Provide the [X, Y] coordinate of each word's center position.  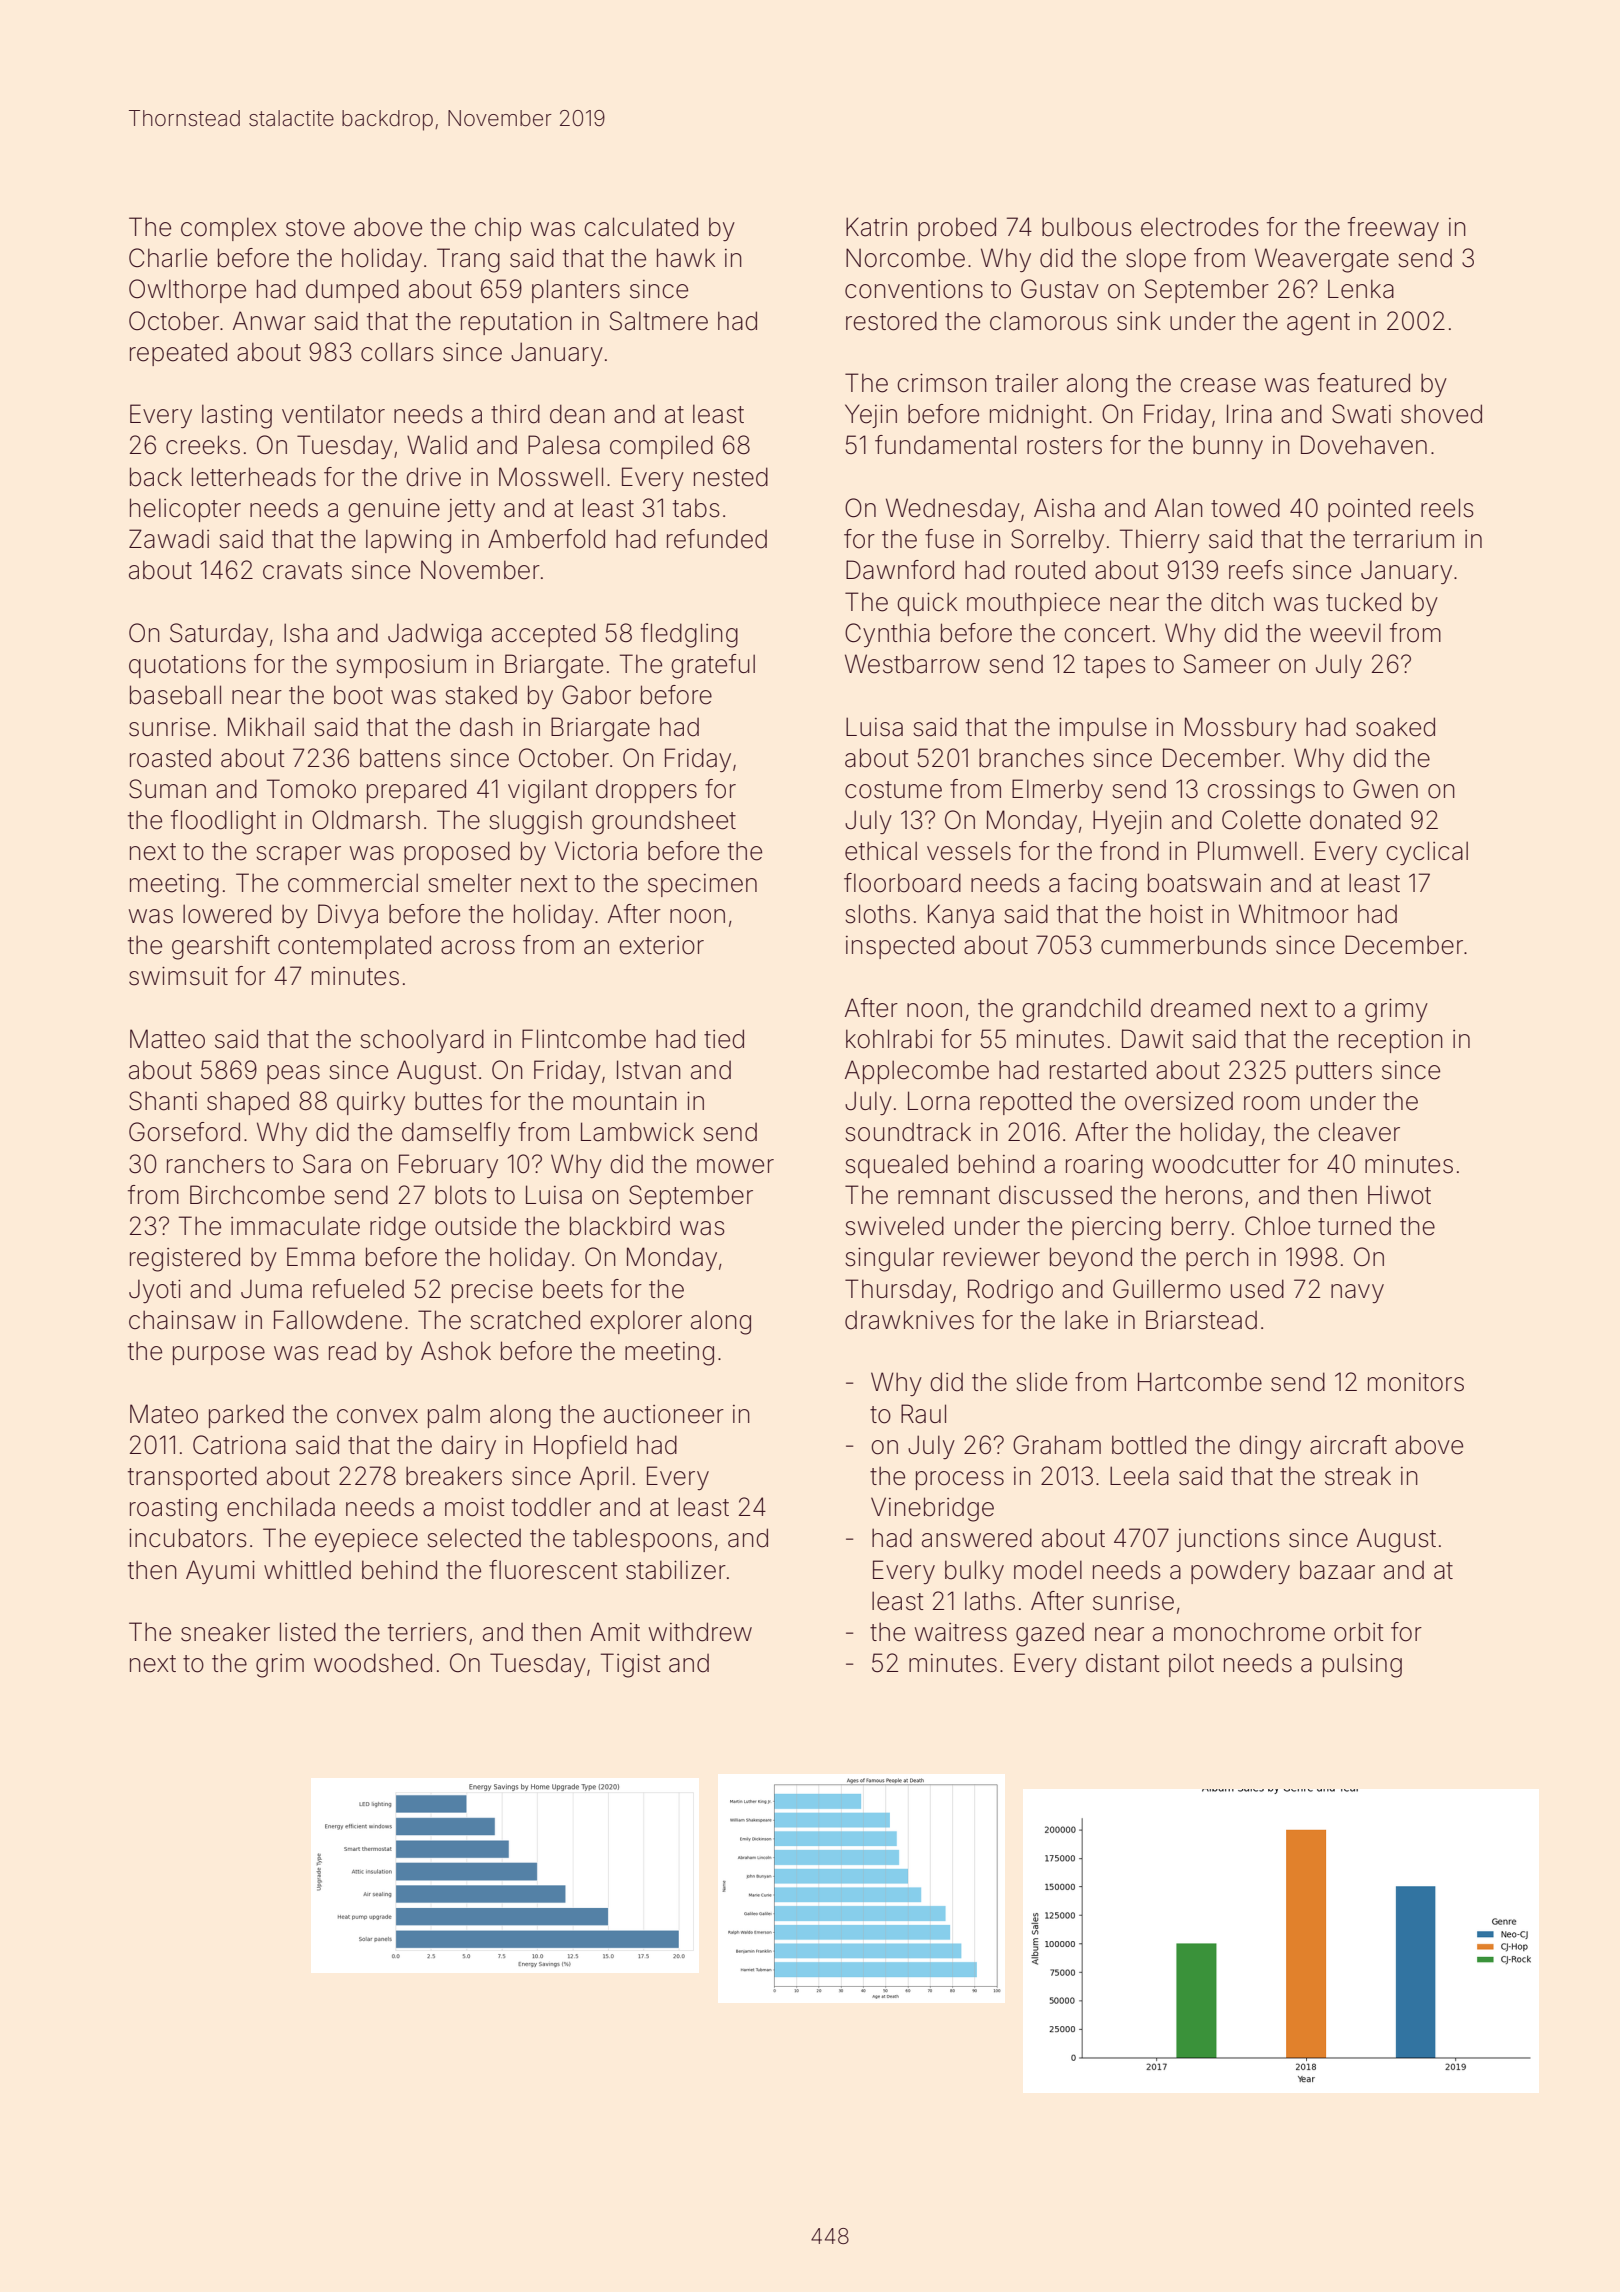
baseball [175, 695]
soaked [1395, 727]
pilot [1191, 1665]
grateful [713, 666]
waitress [961, 1632]
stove [315, 228]
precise [492, 1291]
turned [1354, 1226]
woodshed [373, 1663]
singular [889, 1259]
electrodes [1200, 227]
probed [957, 229]
